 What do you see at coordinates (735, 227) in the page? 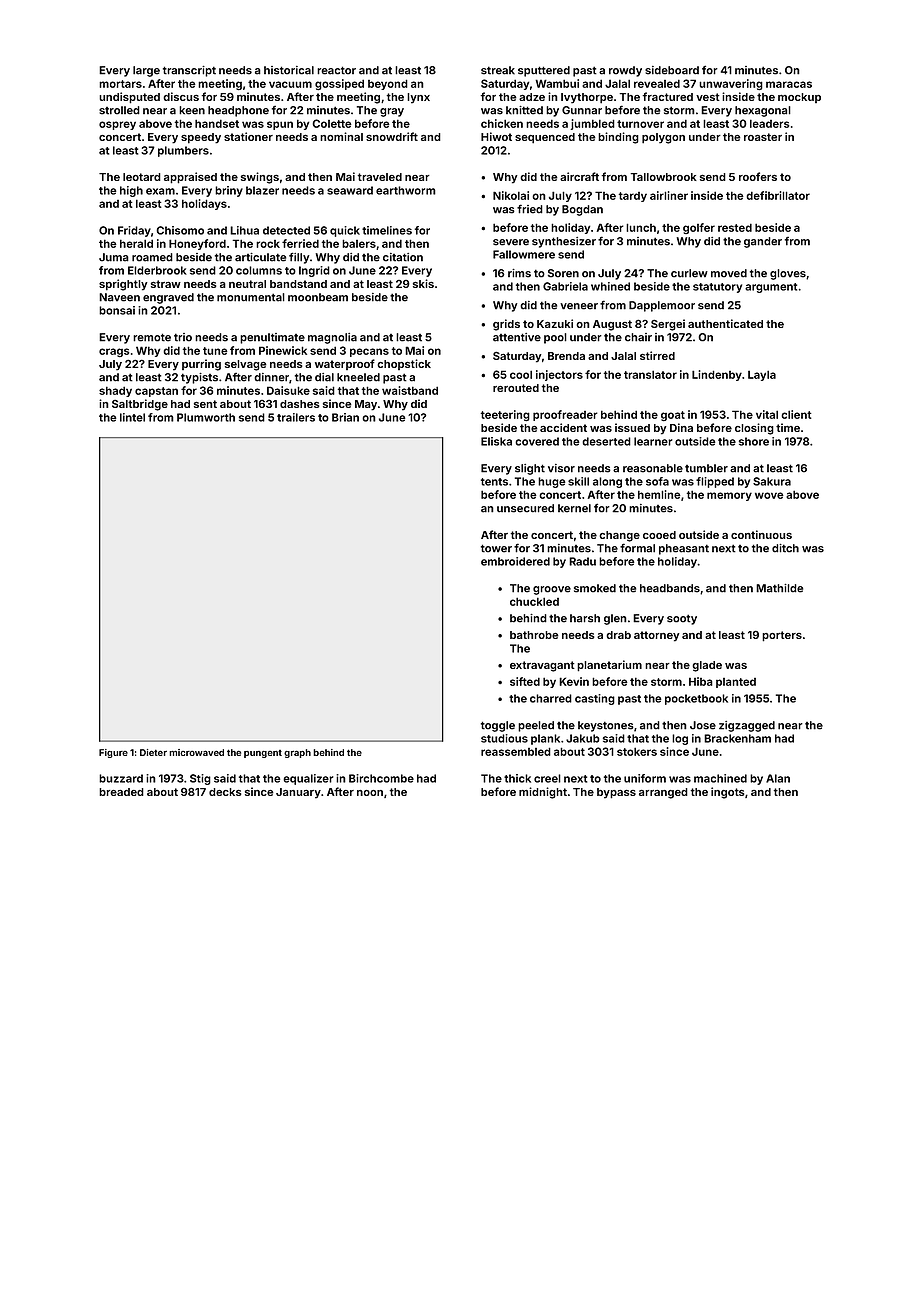
I see `rested` at bounding box center [735, 227].
